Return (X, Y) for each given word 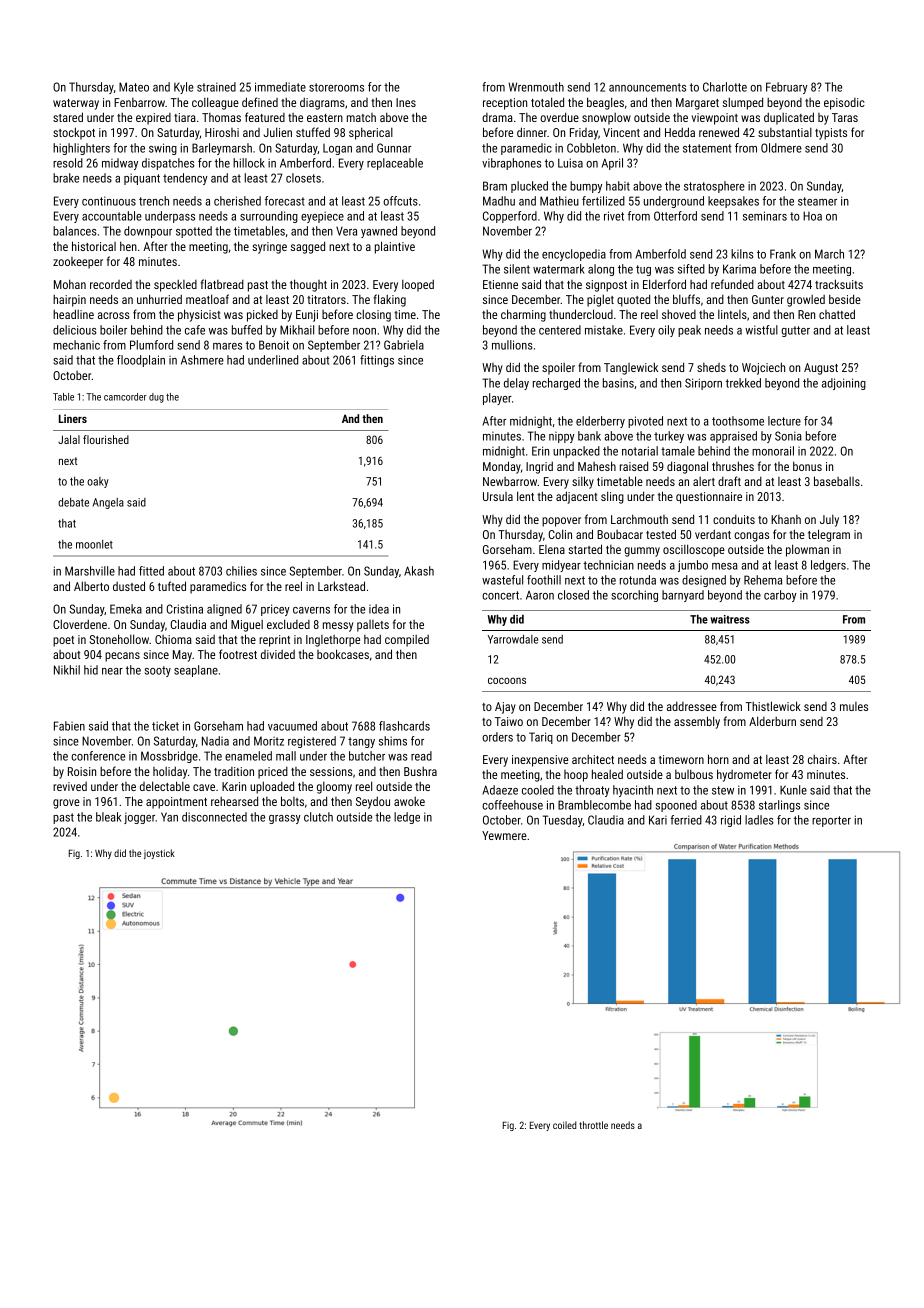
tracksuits (839, 284)
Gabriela (404, 345)
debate (73, 502)
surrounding (269, 217)
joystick (159, 854)
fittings (377, 361)
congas (751, 537)
